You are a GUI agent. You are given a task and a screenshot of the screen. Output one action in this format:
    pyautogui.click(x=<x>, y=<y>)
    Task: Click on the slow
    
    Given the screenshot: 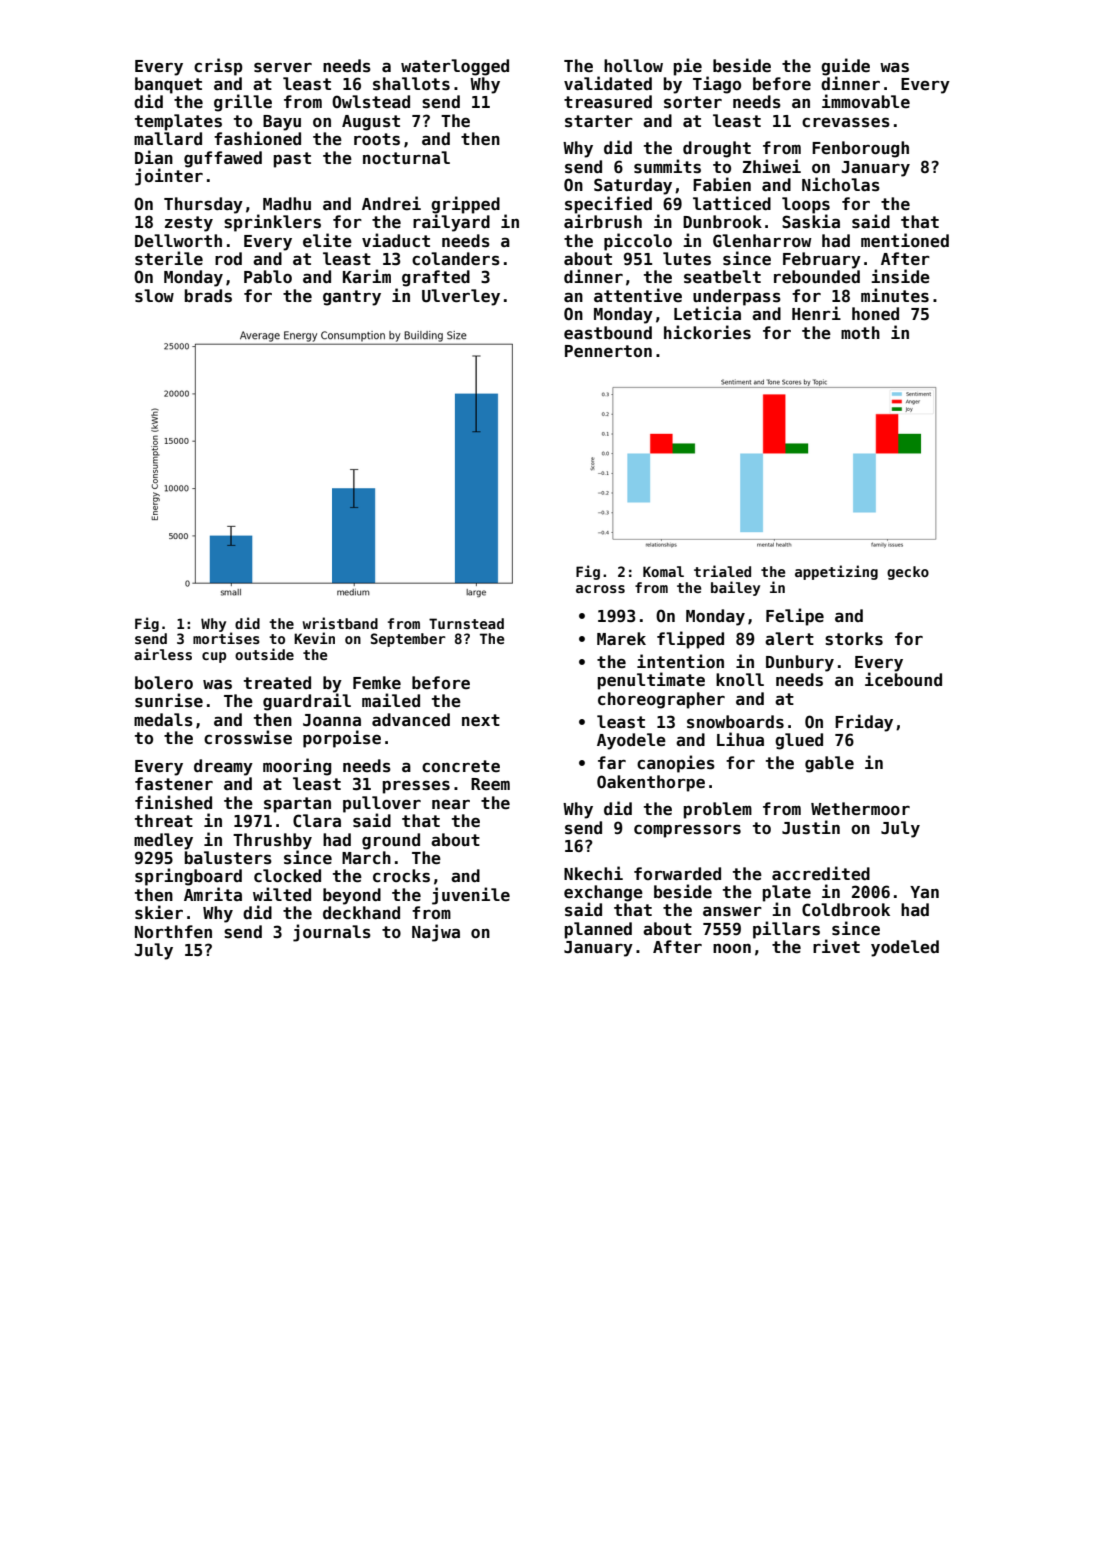 What is the action you would take?
    pyautogui.click(x=154, y=295)
